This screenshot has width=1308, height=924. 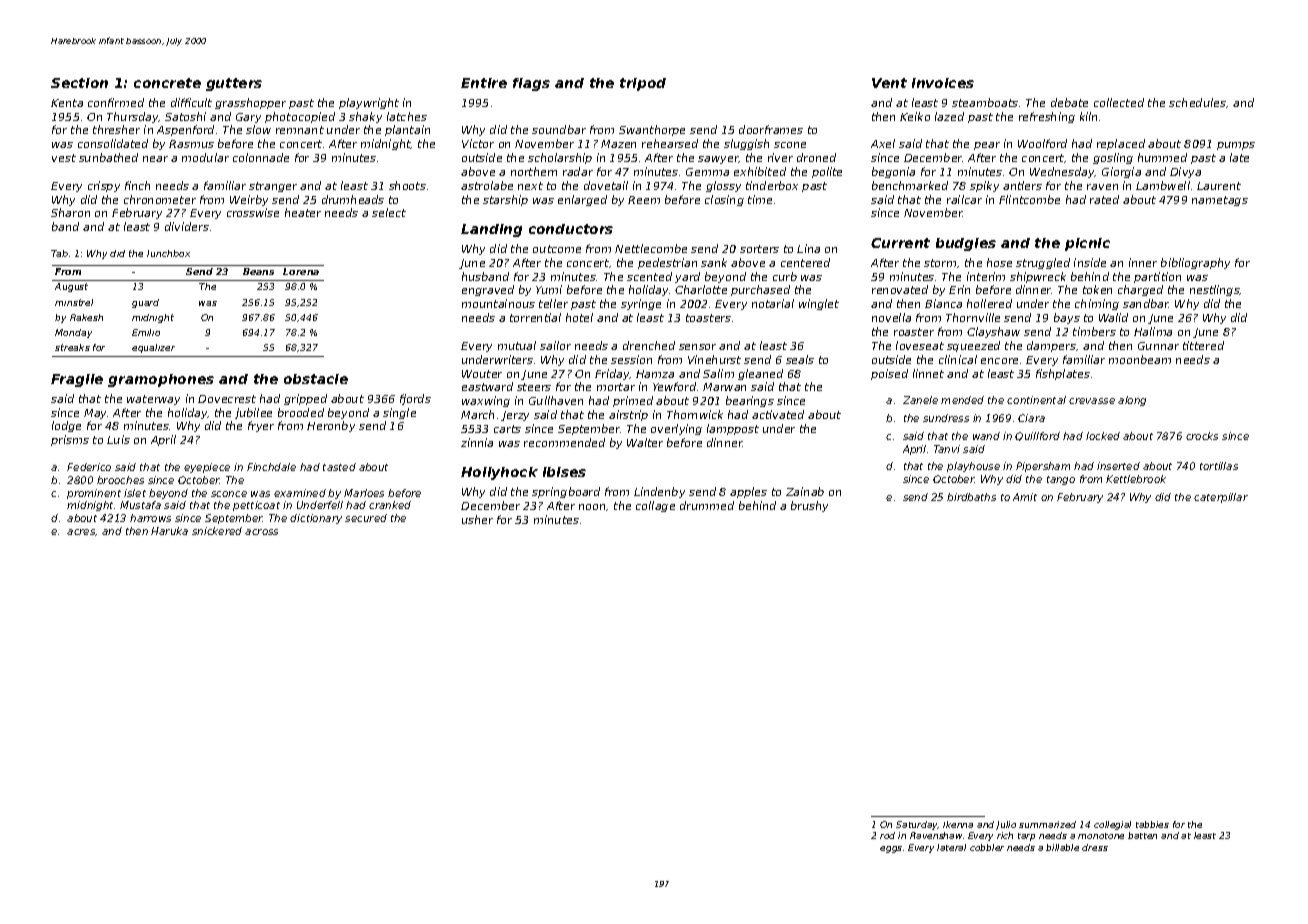 I want to click on storm, so click(x=940, y=263).
